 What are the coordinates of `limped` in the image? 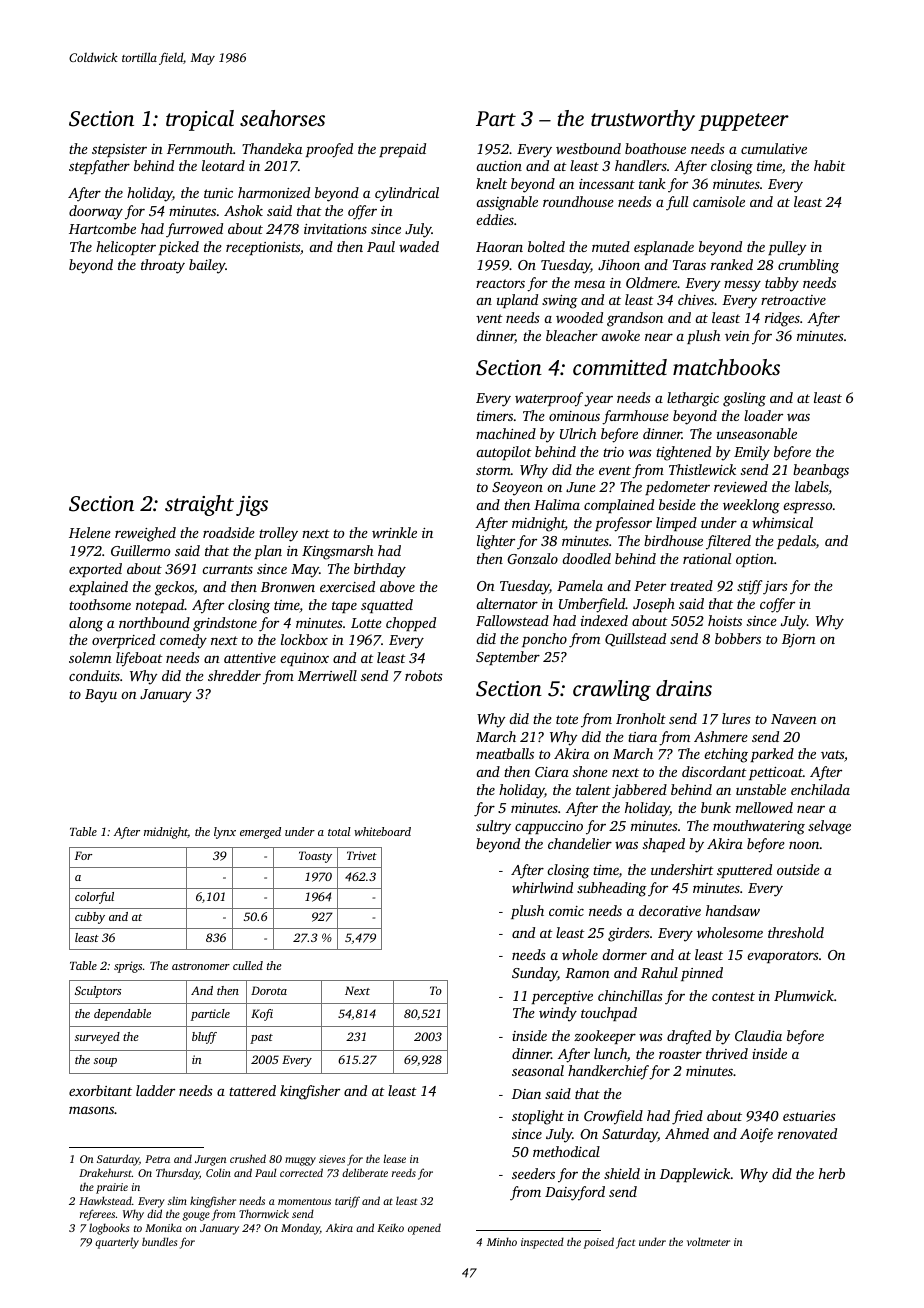 It's located at (676, 524).
